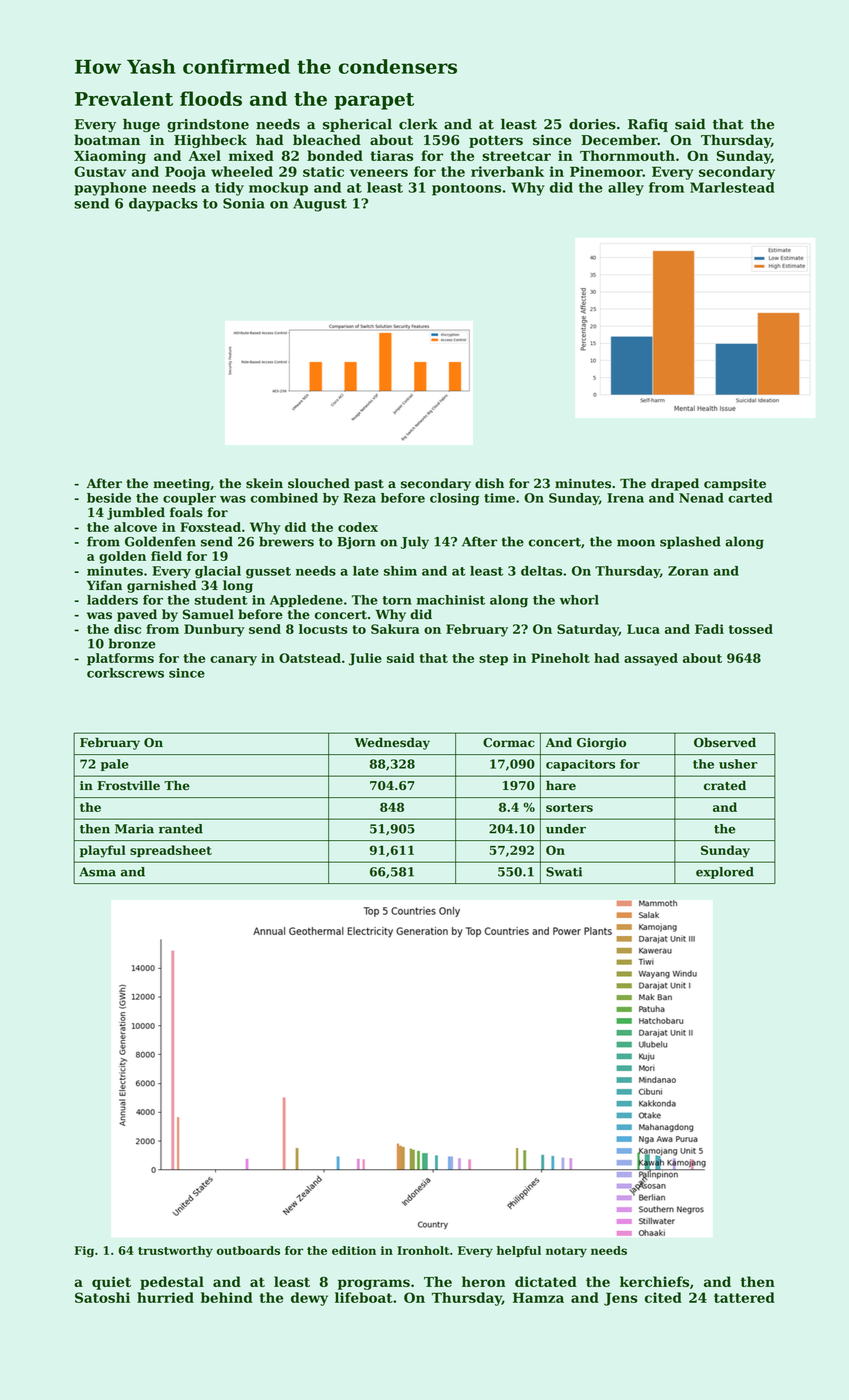 The width and height of the image is (849, 1400). What do you see at coordinates (519, 1251) in the image?
I see `helpful` at bounding box center [519, 1251].
